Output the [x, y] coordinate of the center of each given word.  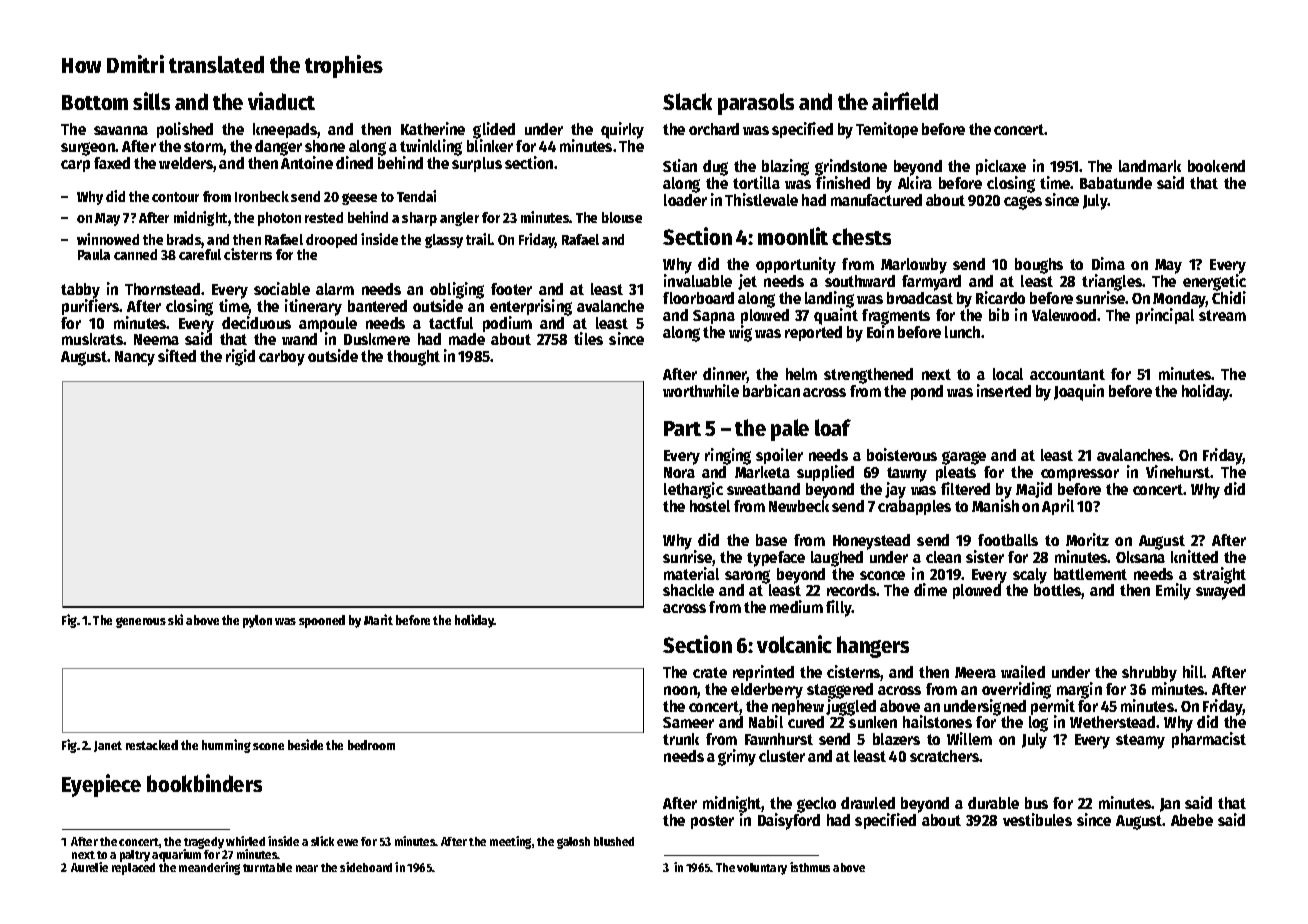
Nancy [135, 358]
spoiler [779, 456]
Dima [1108, 263]
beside [305, 744]
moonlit [793, 236]
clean [943, 557]
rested [324, 217]
